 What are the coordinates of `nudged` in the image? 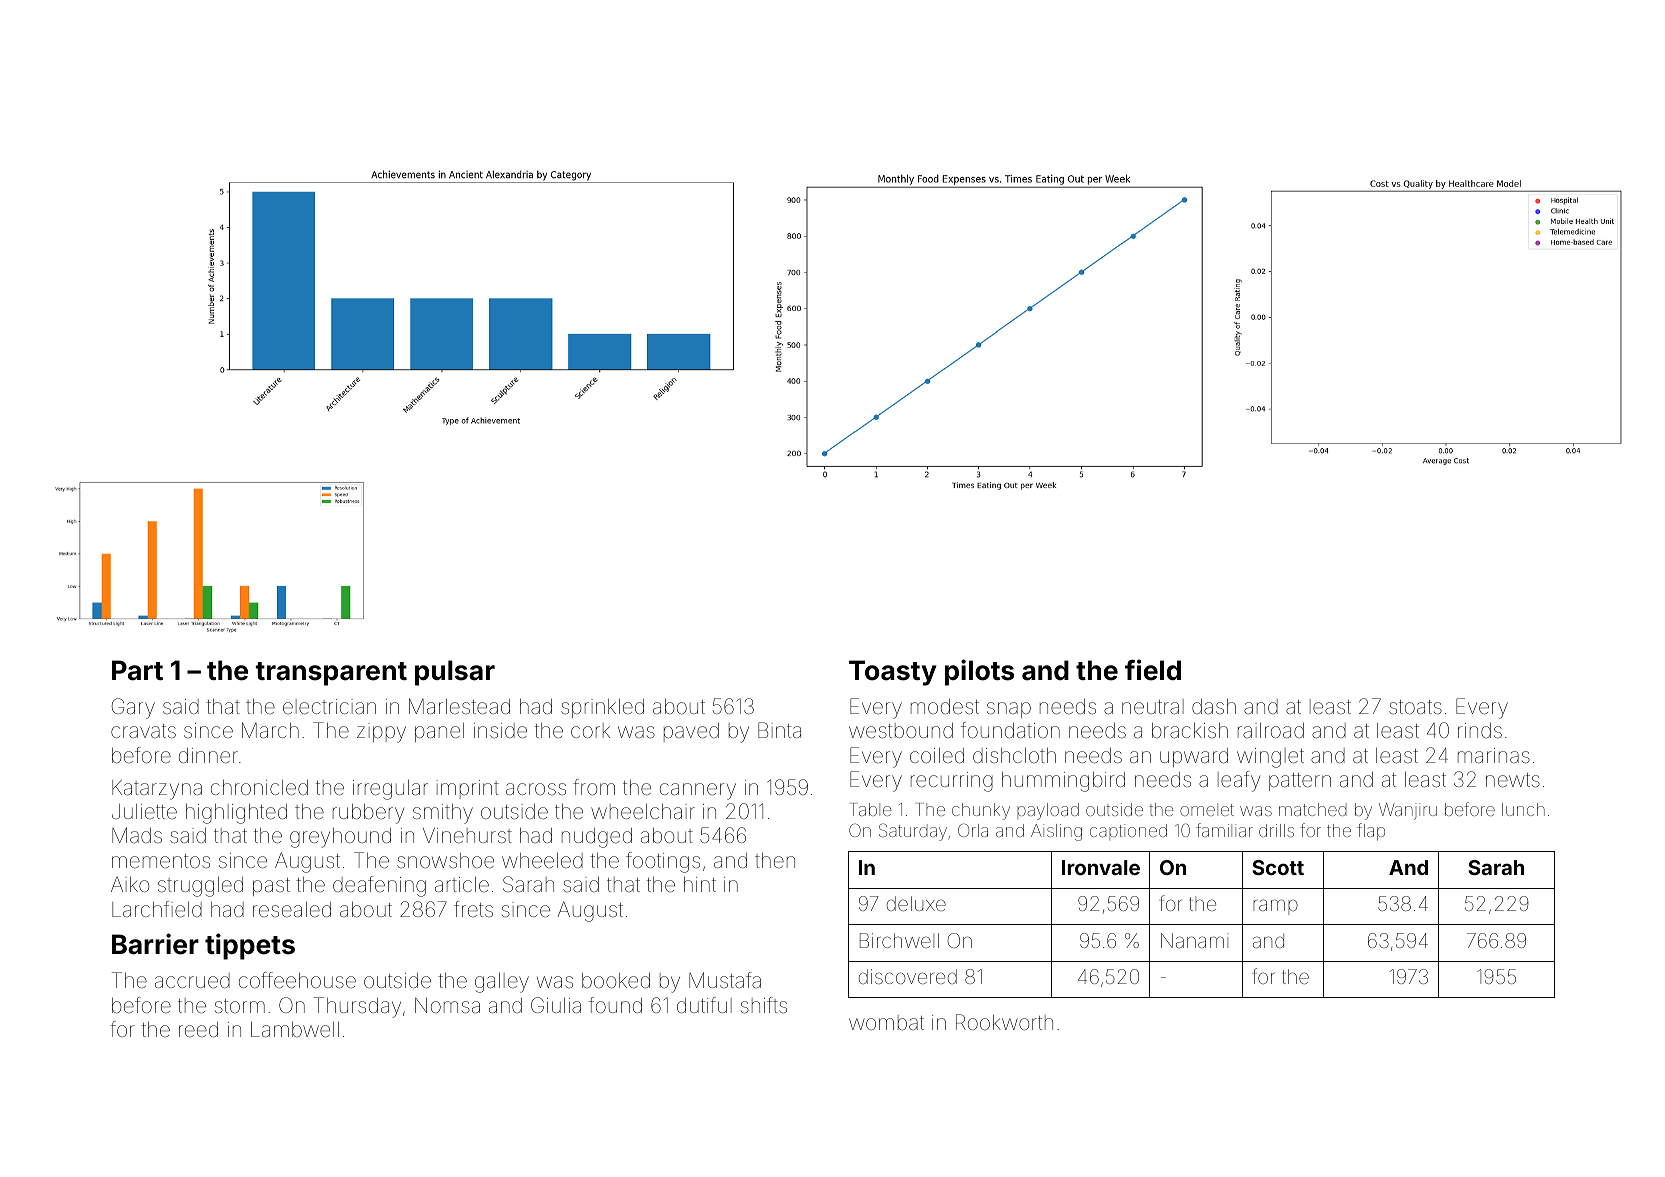 It's located at (597, 838).
